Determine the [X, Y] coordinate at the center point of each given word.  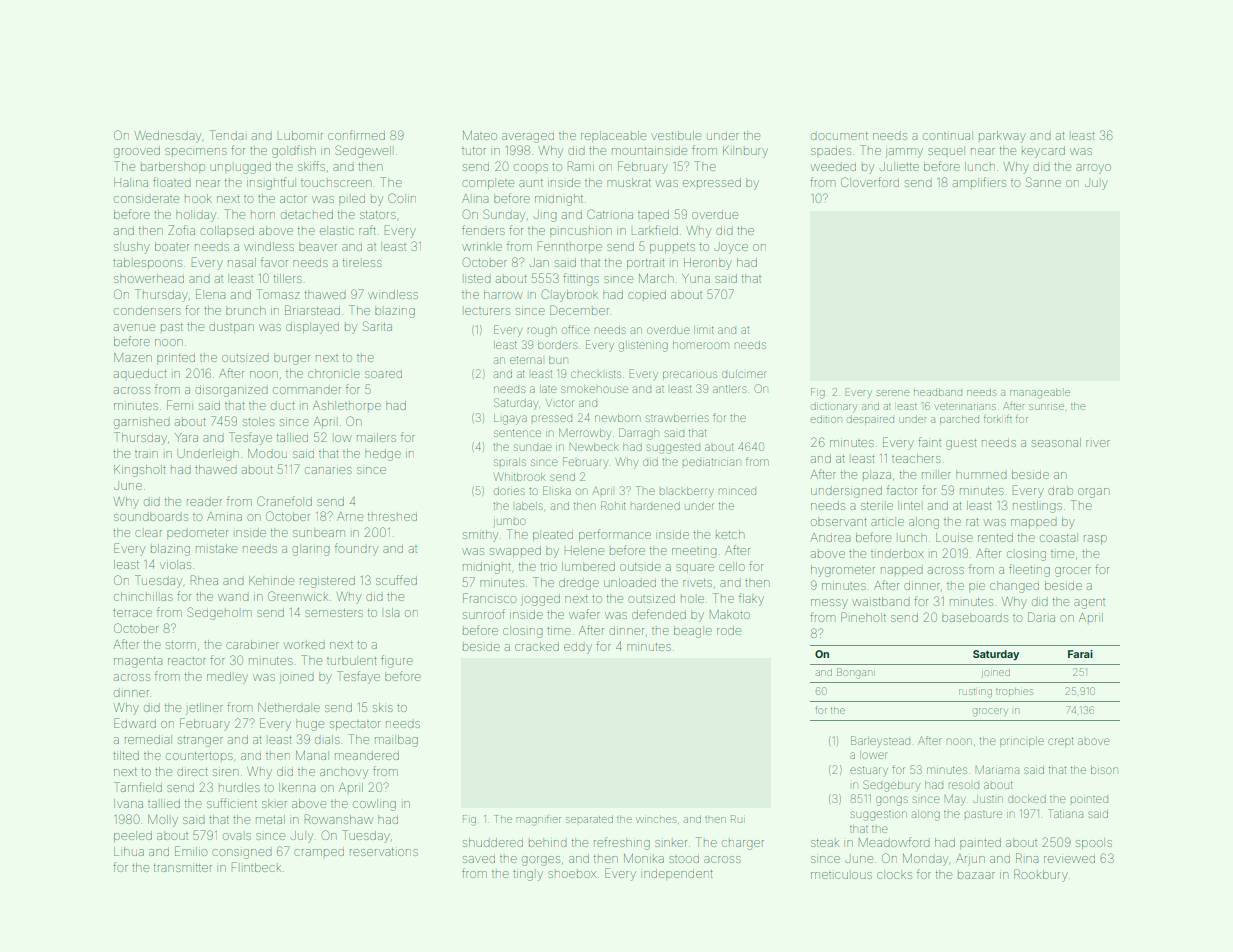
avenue [134, 327]
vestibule [676, 135]
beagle [693, 632]
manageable [1040, 393]
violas [175, 565]
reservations [384, 852]
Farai [1080, 654]
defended [659, 614]
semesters [334, 613]
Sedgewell [363, 151]
